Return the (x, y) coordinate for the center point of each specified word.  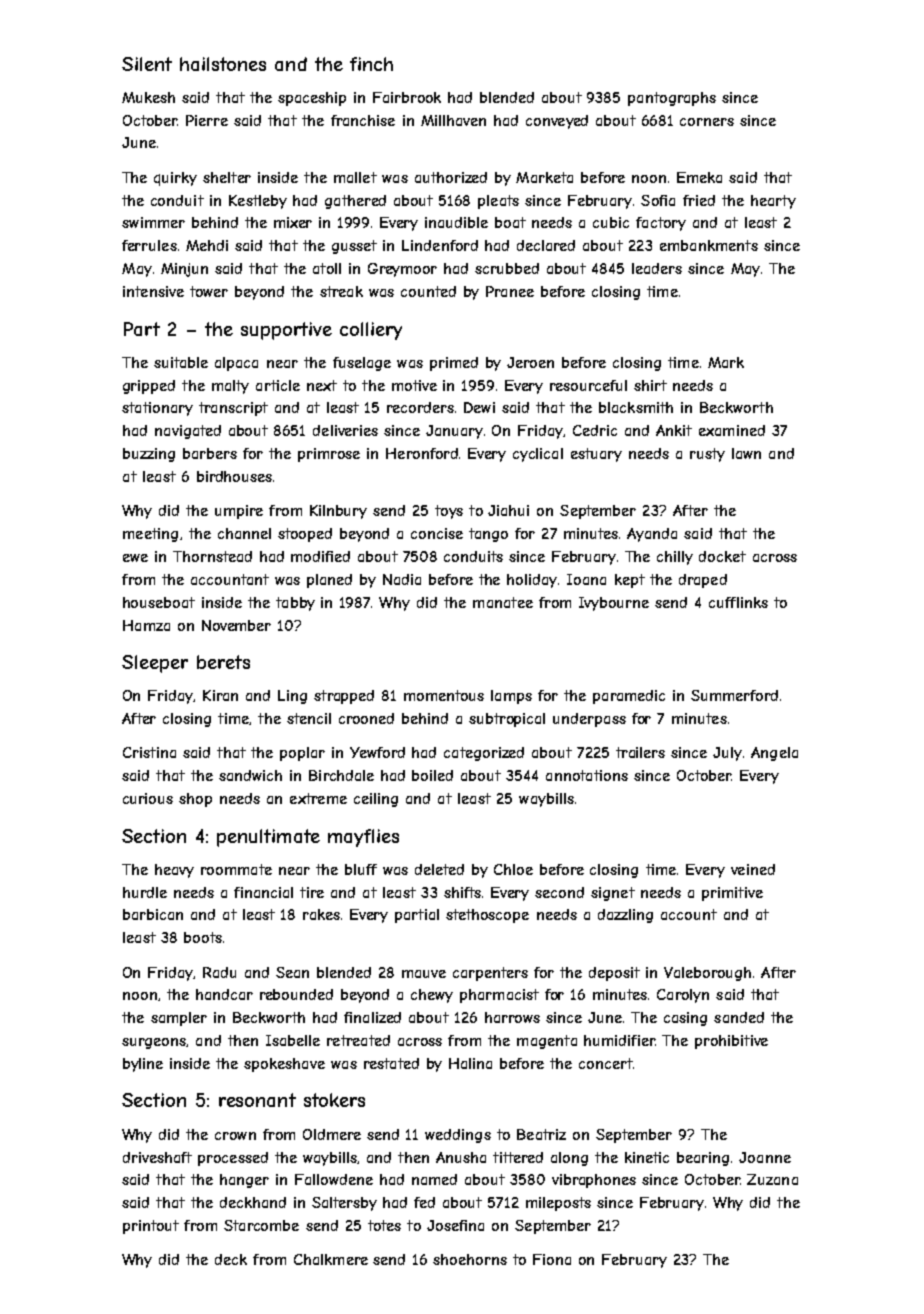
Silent (147, 64)
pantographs (672, 99)
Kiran (220, 695)
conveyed (557, 122)
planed (329, 581)
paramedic (629, 697)
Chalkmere (331, 1259)
